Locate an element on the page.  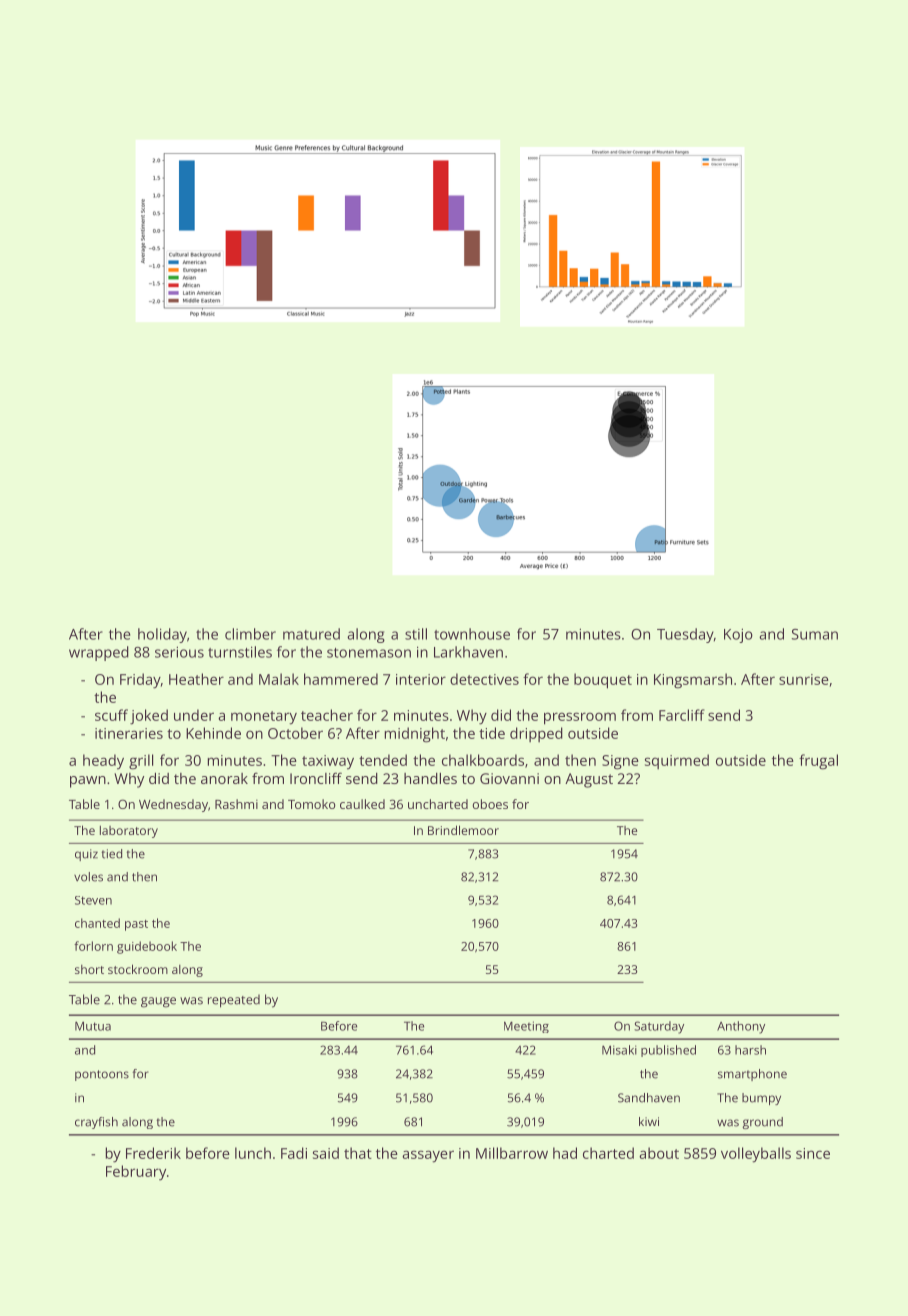
said is located at coordinates (326, 1153).
